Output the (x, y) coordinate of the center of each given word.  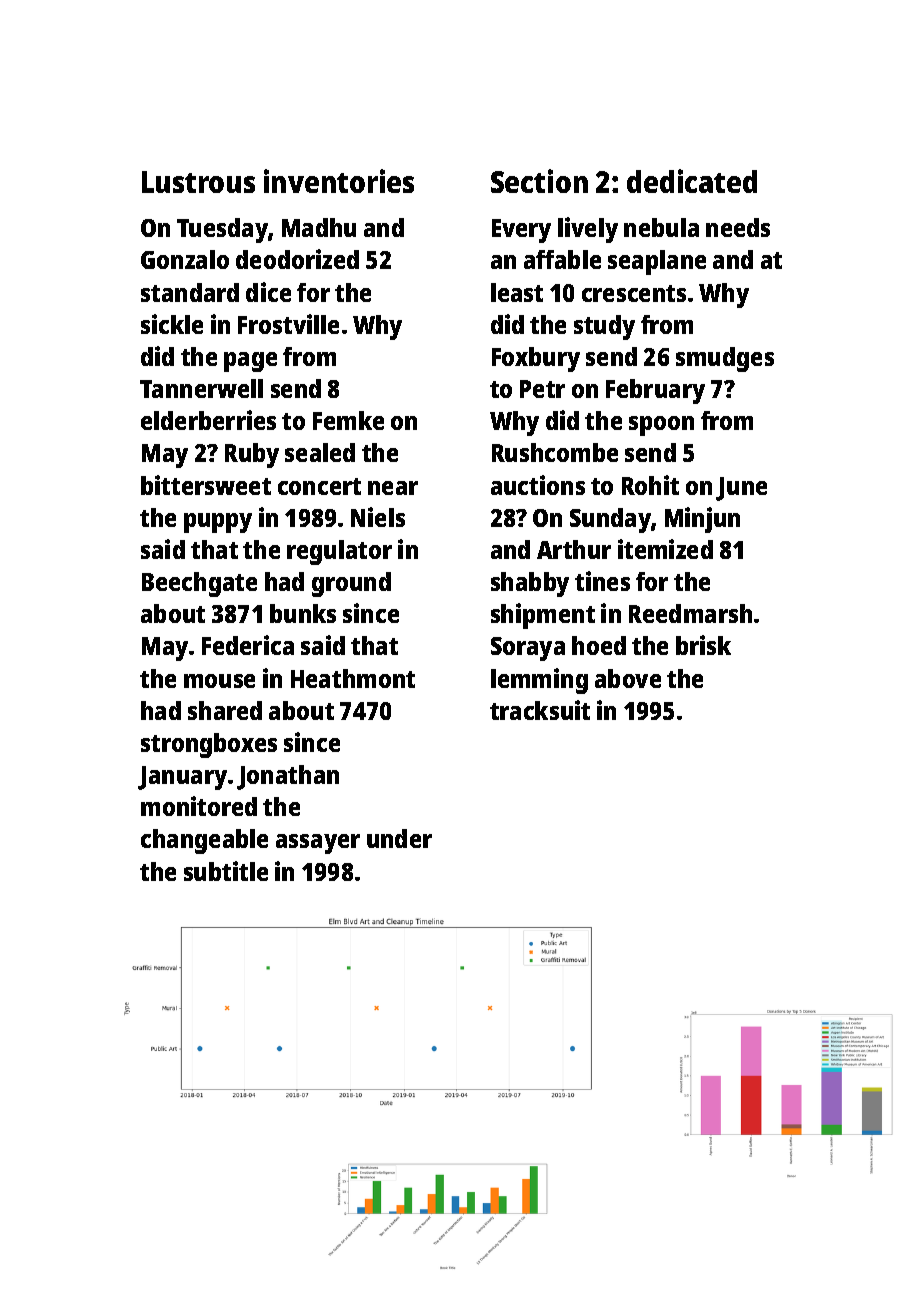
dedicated (692, 181)
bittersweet (206, 485)
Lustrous (198, 182)
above (628, 678)
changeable (204, 841)
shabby (530, 584)
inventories (339, 181)
